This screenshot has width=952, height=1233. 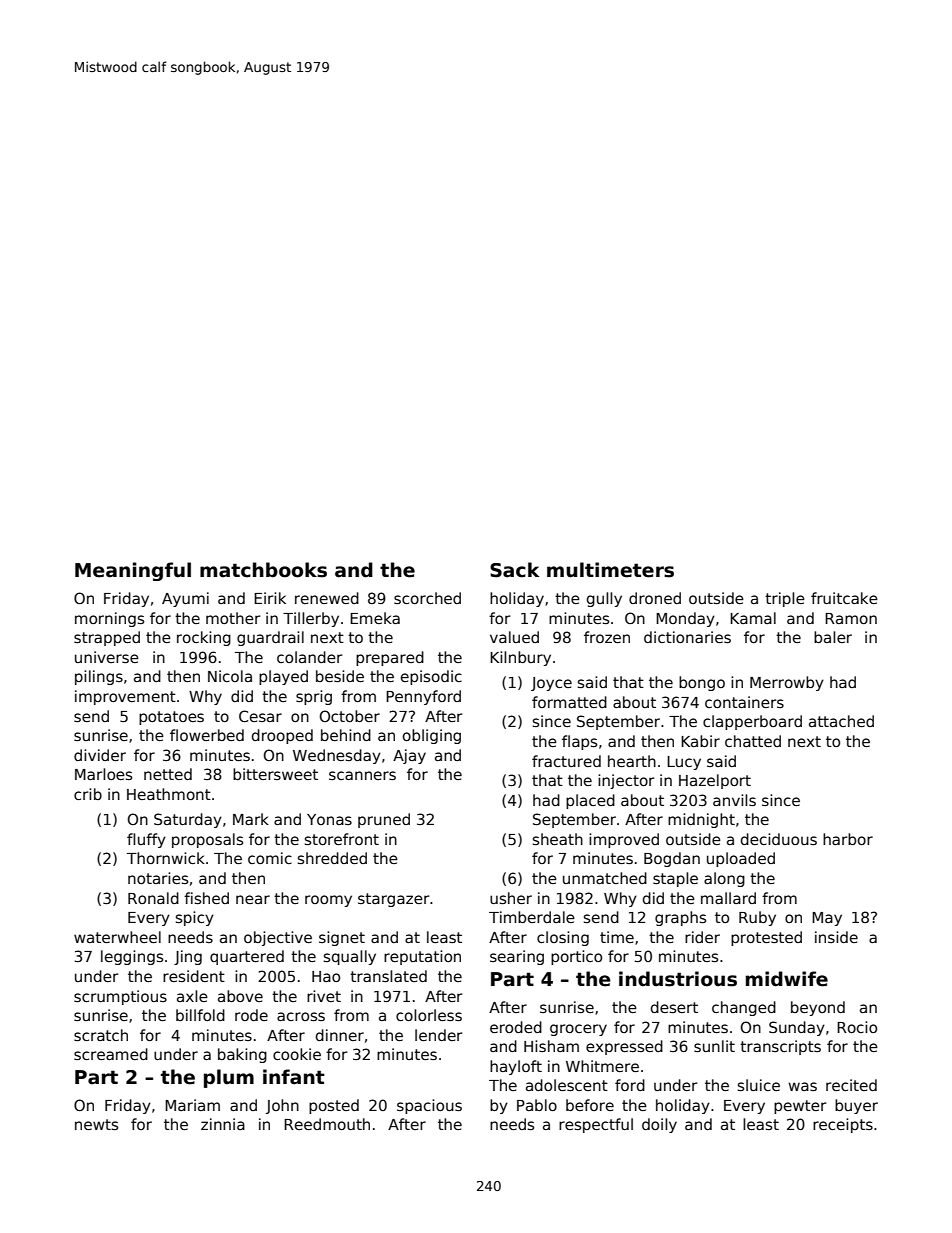 What do you see at coordinates (787, 979) in the screenshot?
I see `midwife` at bounding box center [787, 979].
